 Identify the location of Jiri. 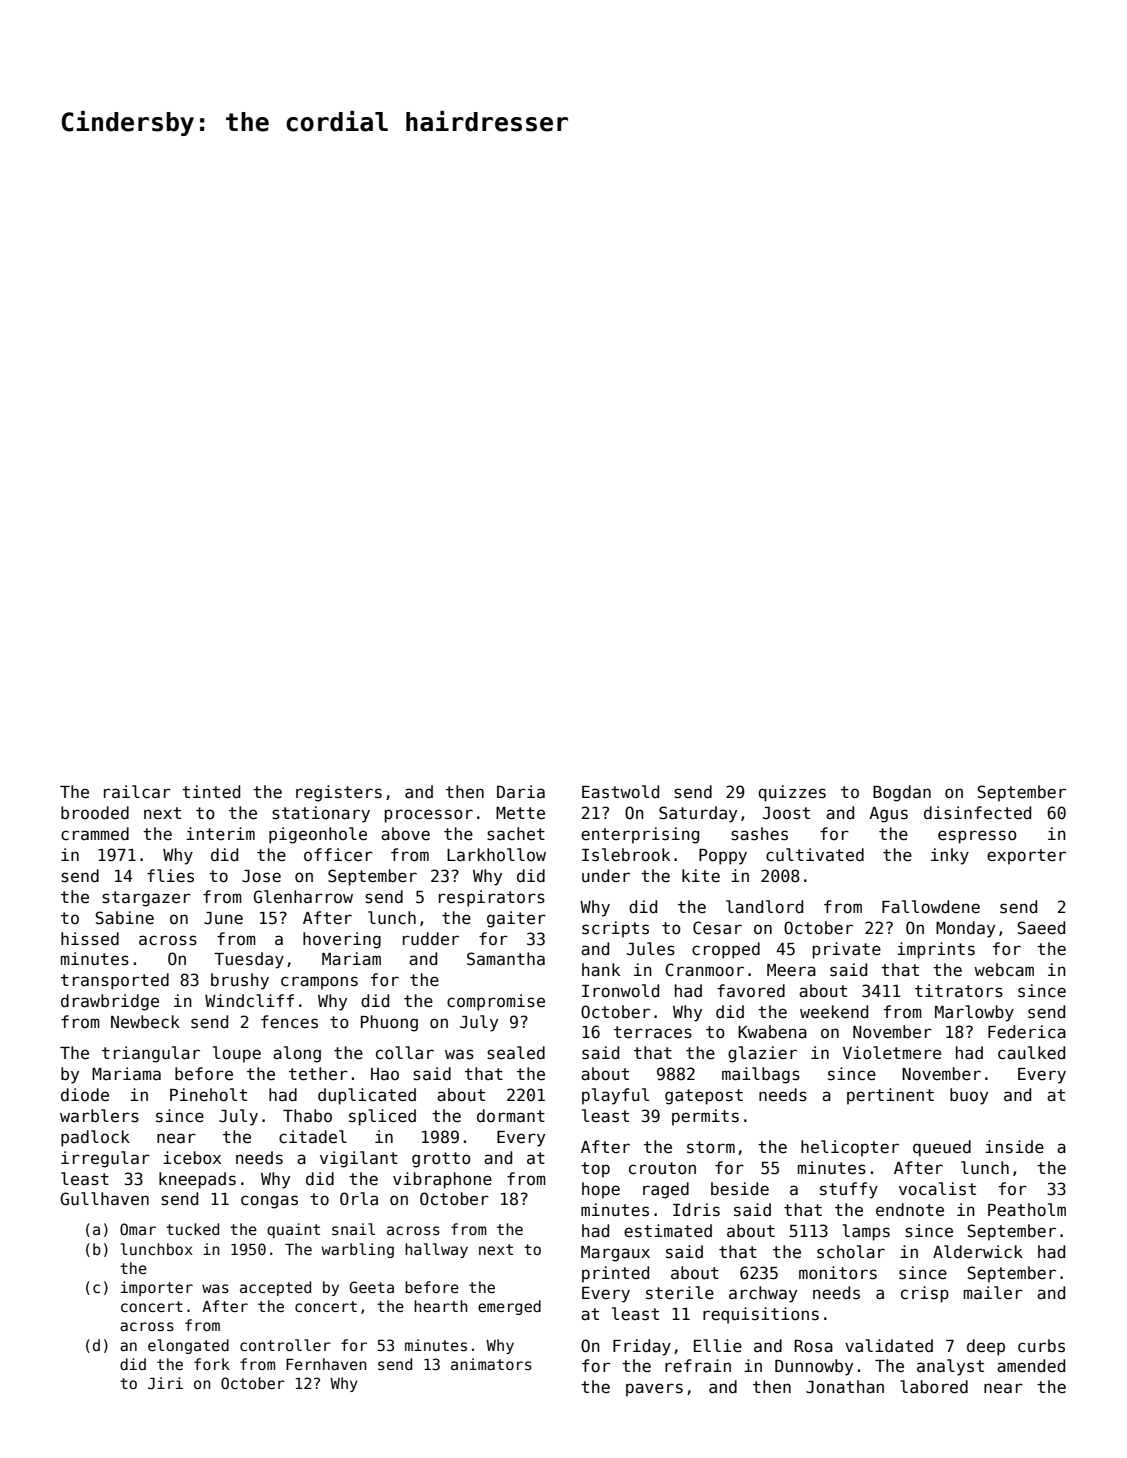
(165, 1383).
